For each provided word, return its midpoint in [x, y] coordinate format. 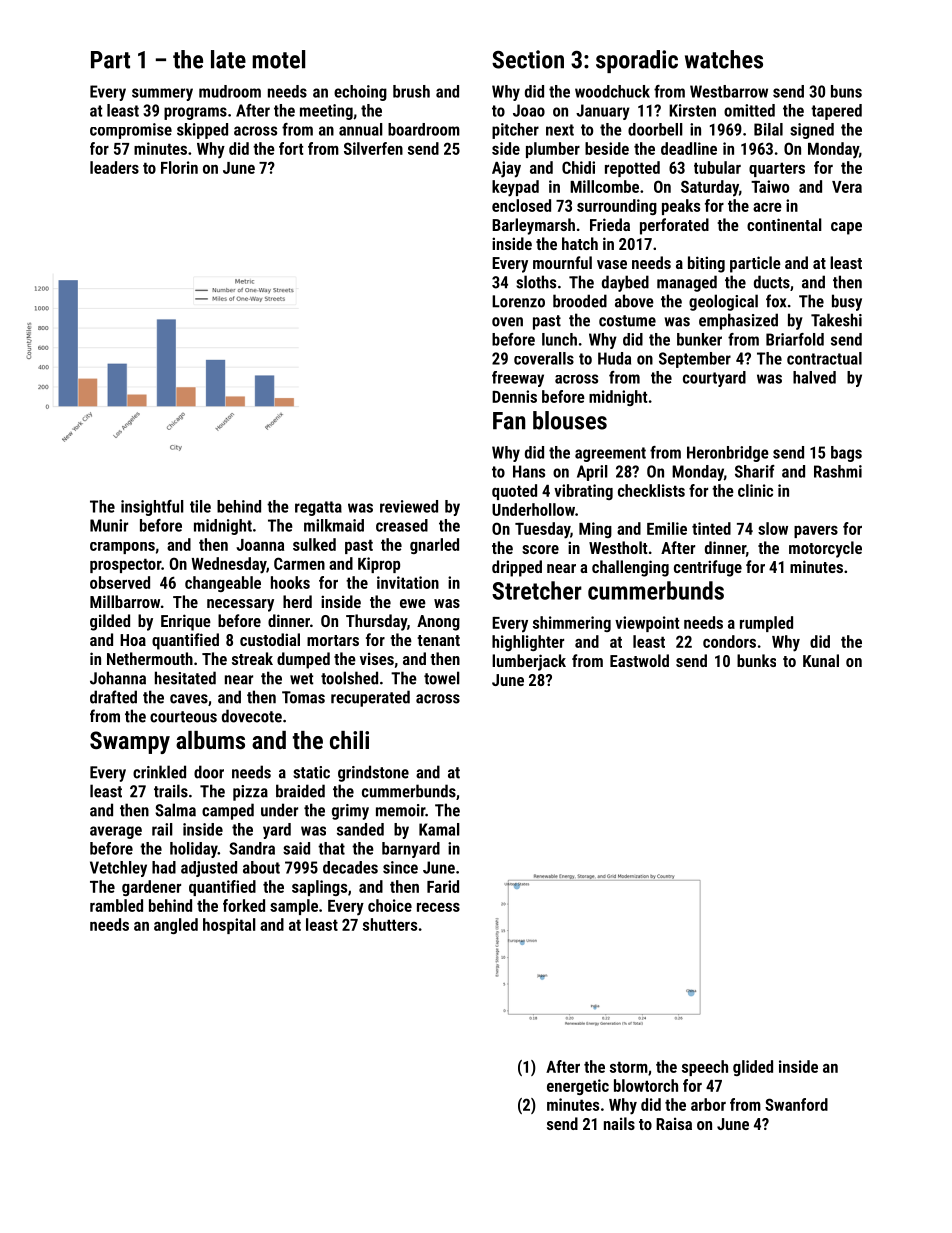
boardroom [424, 129]
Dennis [514, 396]
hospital [229, 926]
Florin [179, 167]
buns [846, 91]
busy [847, 302]
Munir [109, 525]
